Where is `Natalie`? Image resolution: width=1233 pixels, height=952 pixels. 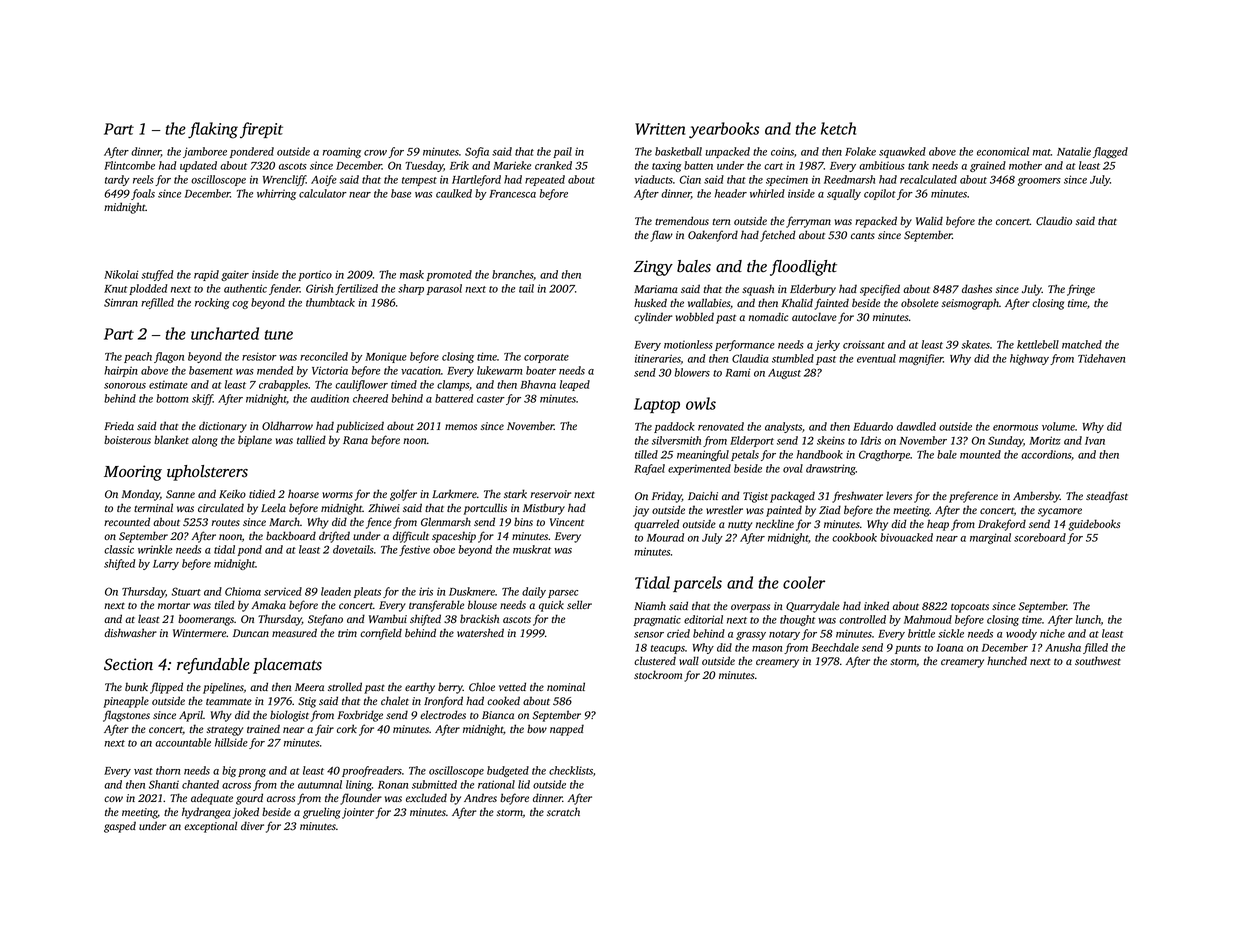
Natalie is located at coordinates (1074, 151).
